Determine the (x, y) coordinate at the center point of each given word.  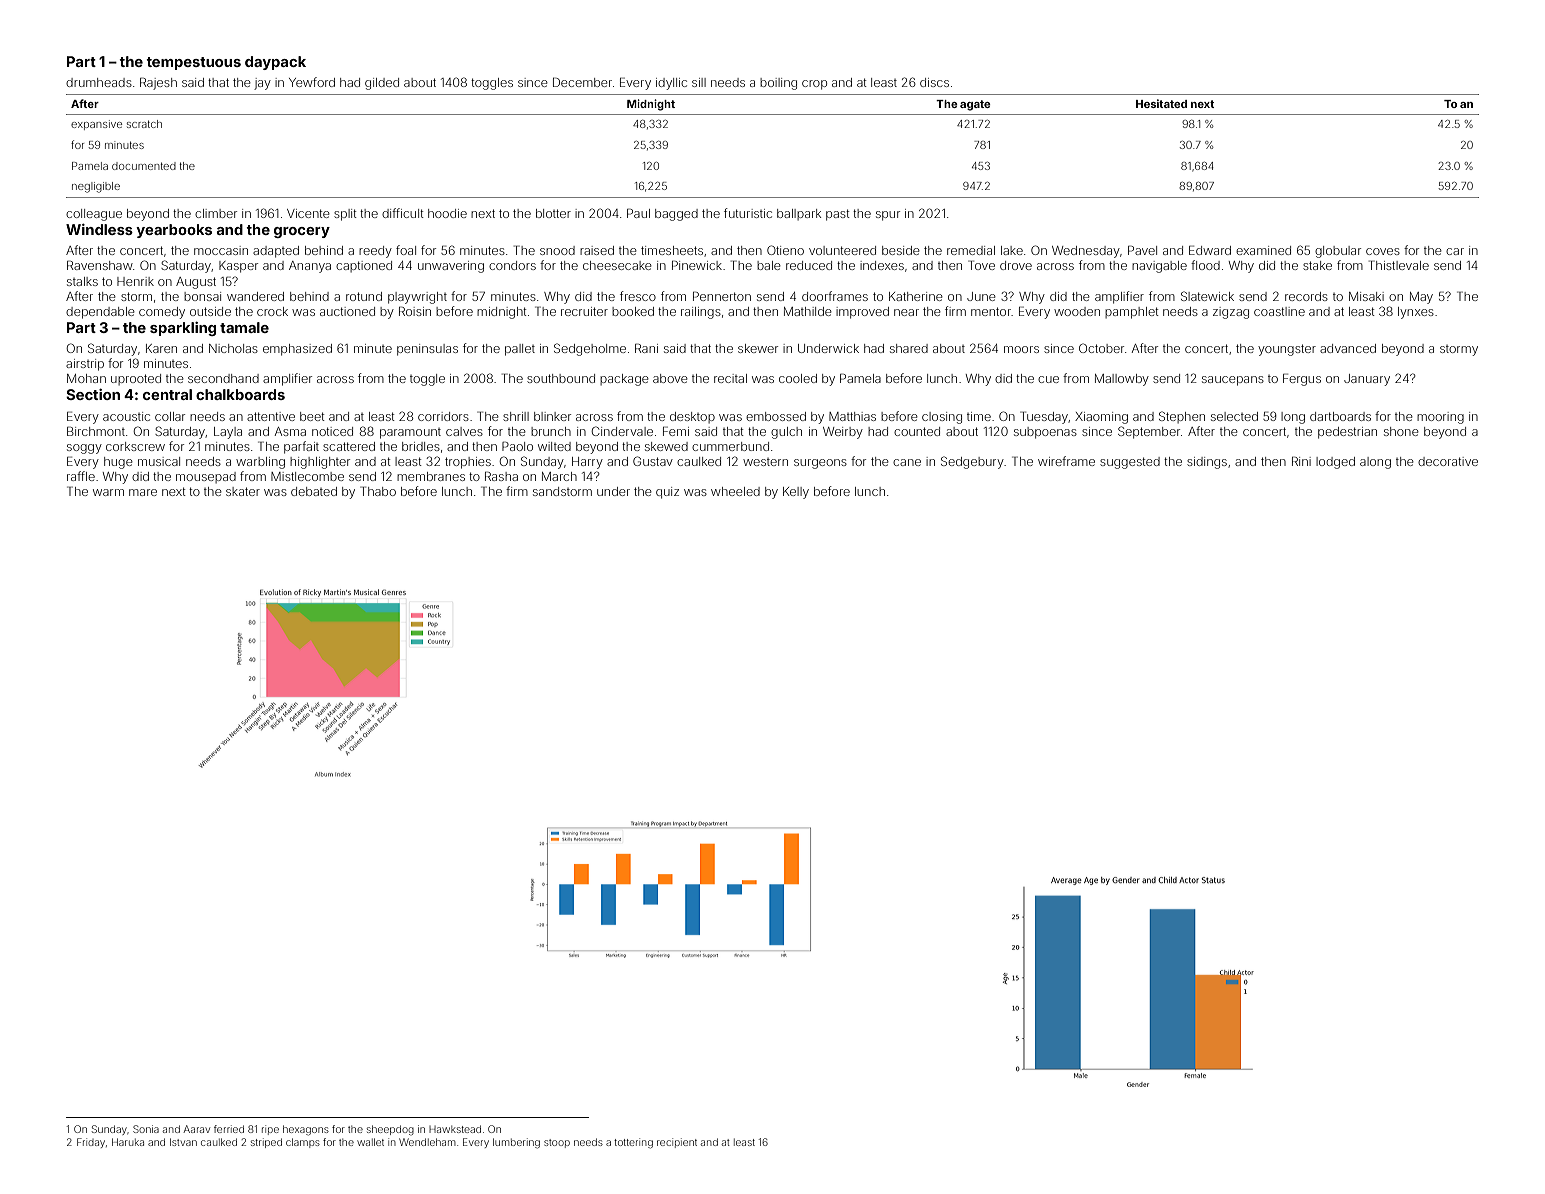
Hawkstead (455, 1129)
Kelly (796, 493)
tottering (633, 1143)
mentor (991, 311)
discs (934, 82)
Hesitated (1161, 103)
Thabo (378, 491)
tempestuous (193, 63)
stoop (557, 1143)
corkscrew (135, 446)
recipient (677, 1143)
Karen (161, 348)
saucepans (1233, 381)
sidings (1207, 463)
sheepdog (390, 1130)
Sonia (146, 1129)
